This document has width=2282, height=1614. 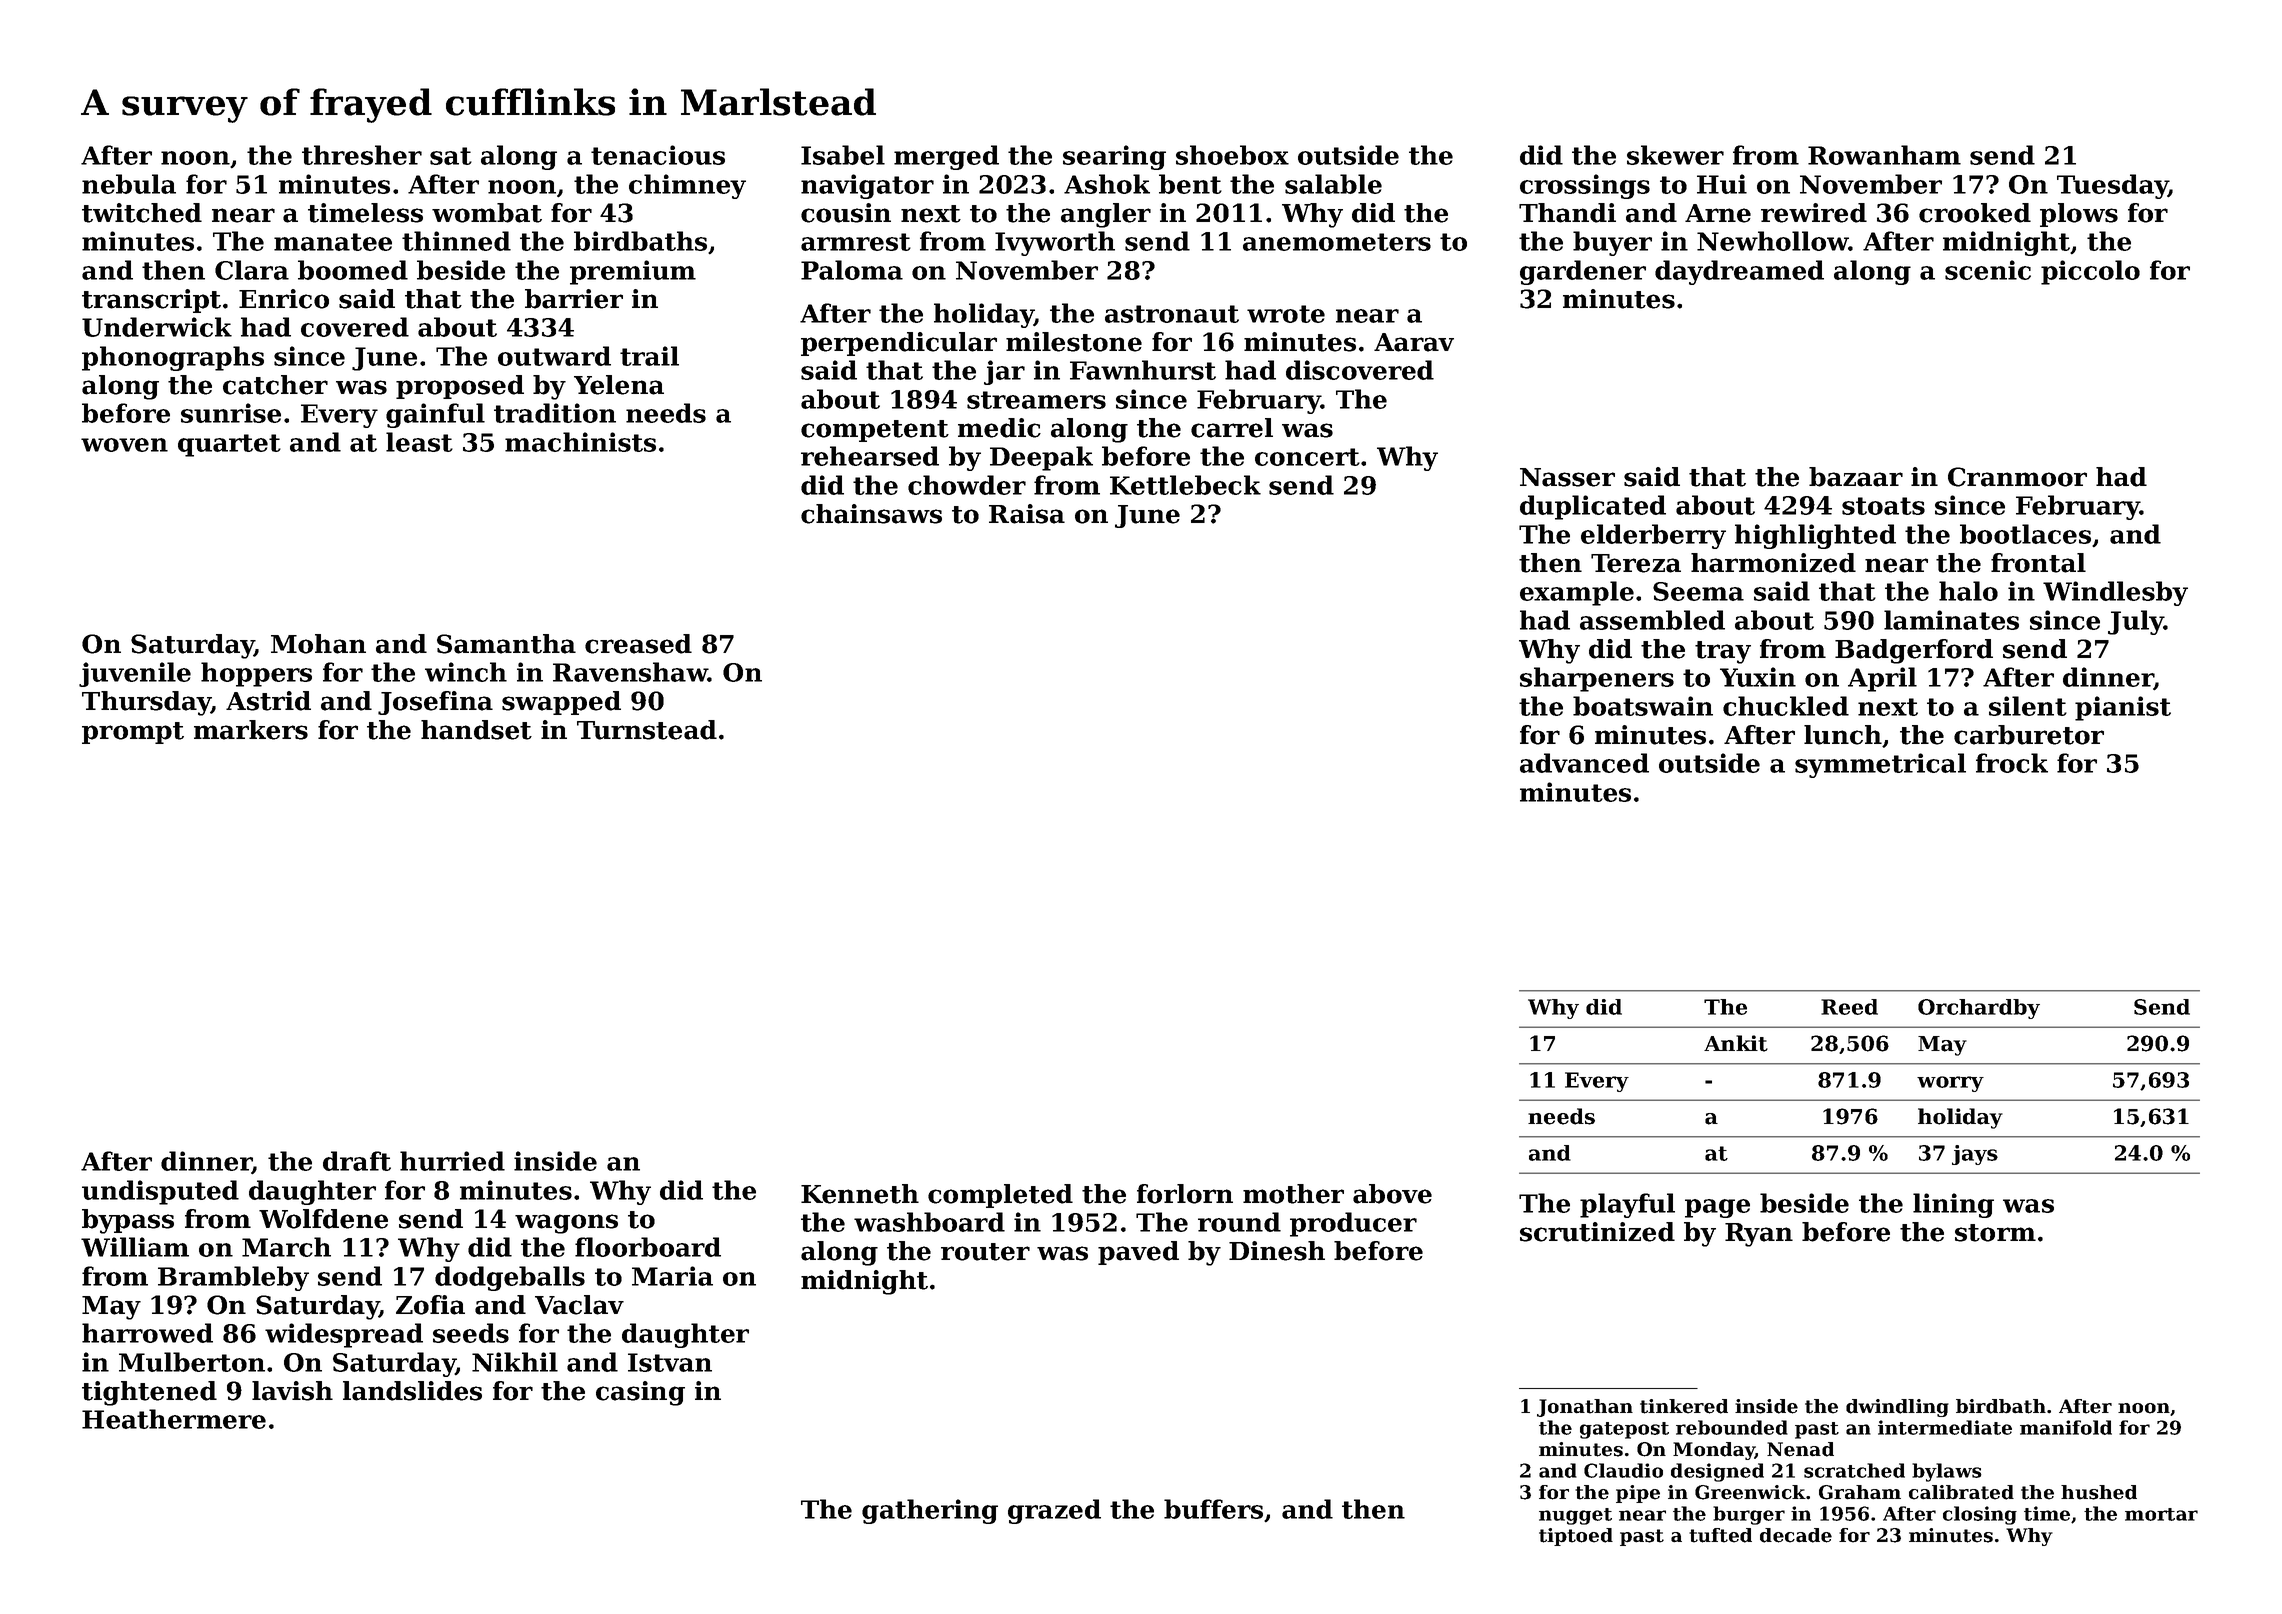 What do you see at coordinates (292, 1391) in the document?
I see `lavish` at bounding box center [292, 1391].
